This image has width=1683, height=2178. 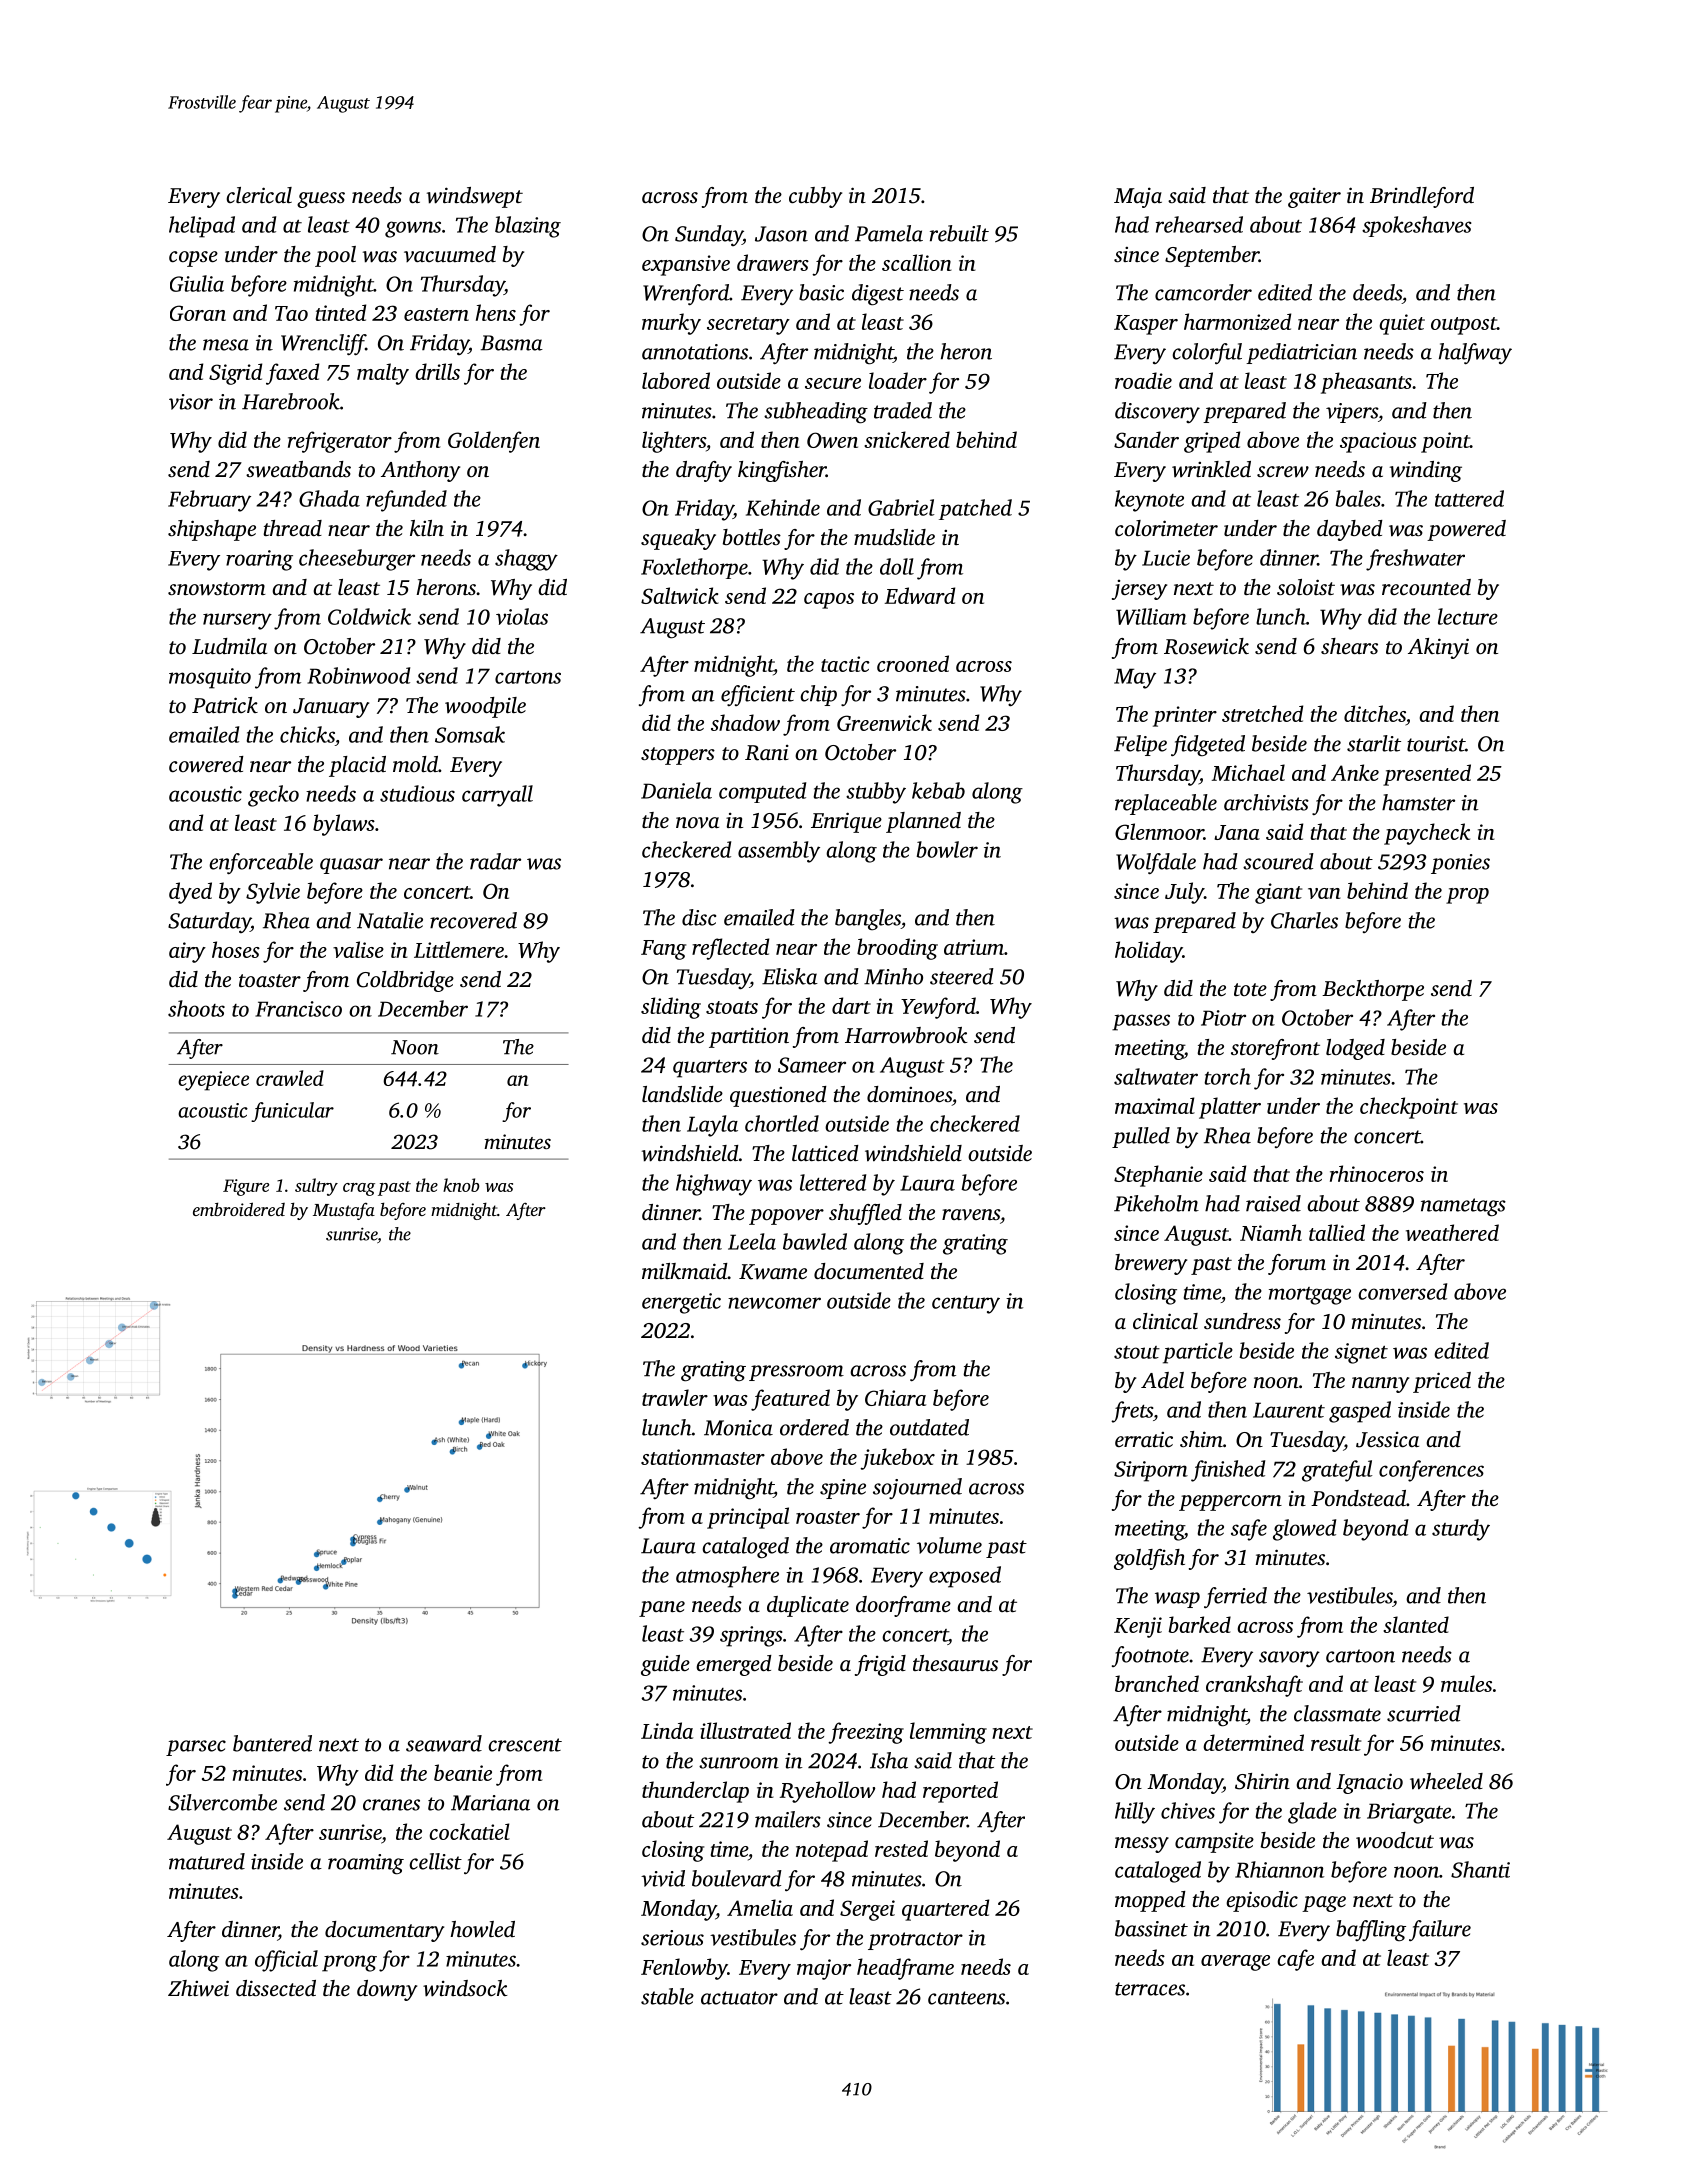 I want to click on Beckthorpe, so click(x=1373, y=990).
